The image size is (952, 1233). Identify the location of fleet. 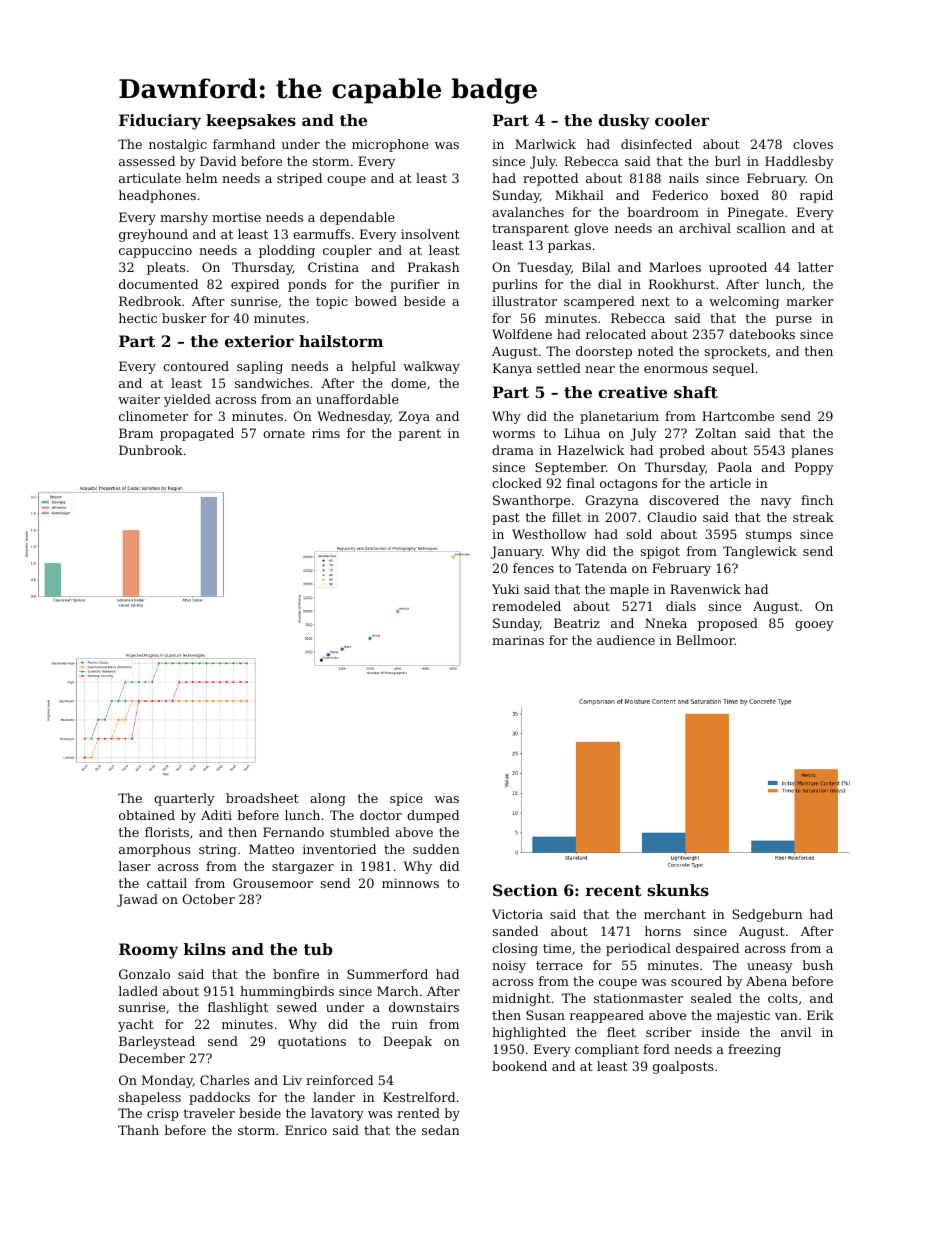
(621, 1032).
